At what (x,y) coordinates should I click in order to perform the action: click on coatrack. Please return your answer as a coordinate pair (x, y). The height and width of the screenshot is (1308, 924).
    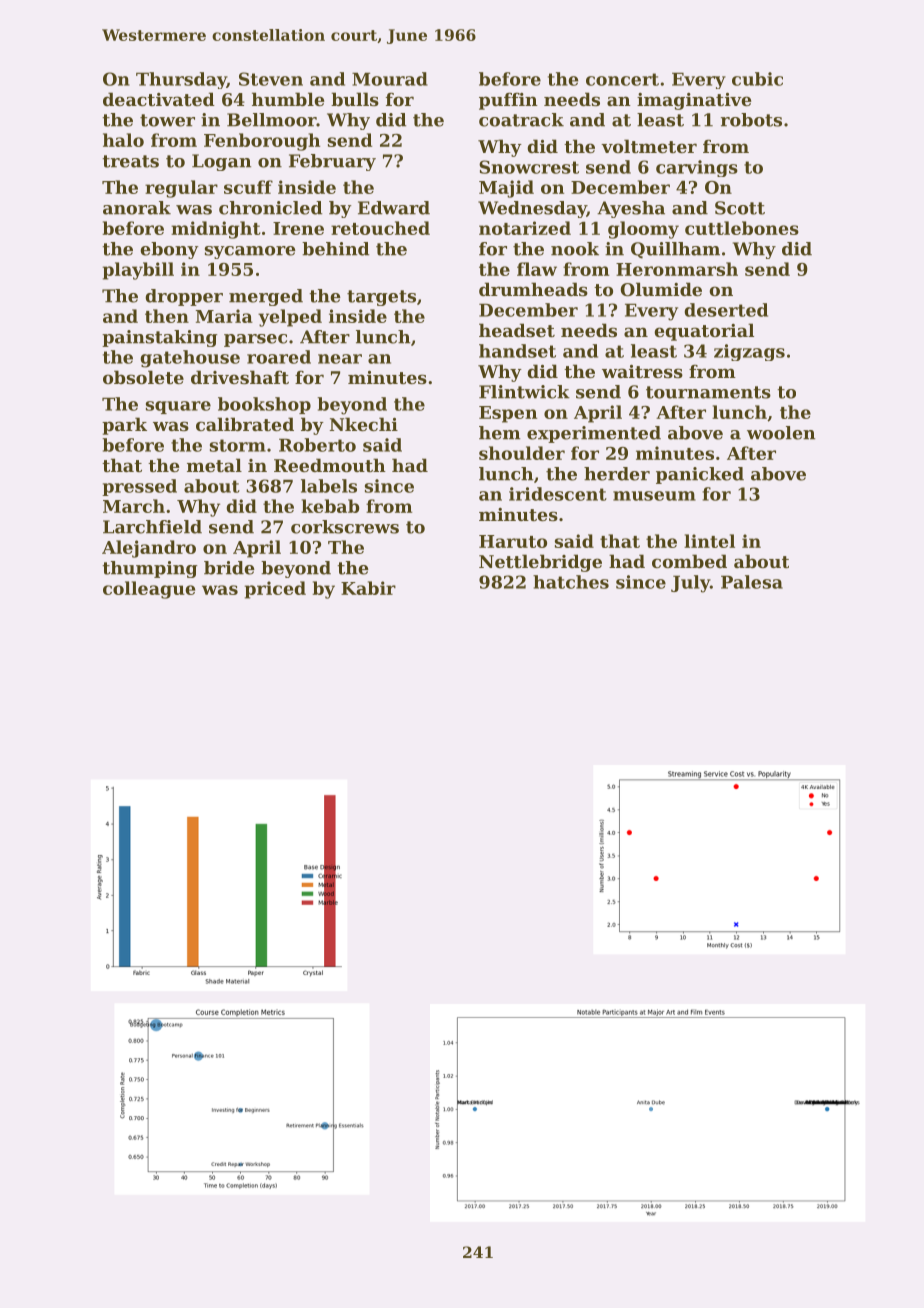
    Looking at the image, I should click on (521, 120).
